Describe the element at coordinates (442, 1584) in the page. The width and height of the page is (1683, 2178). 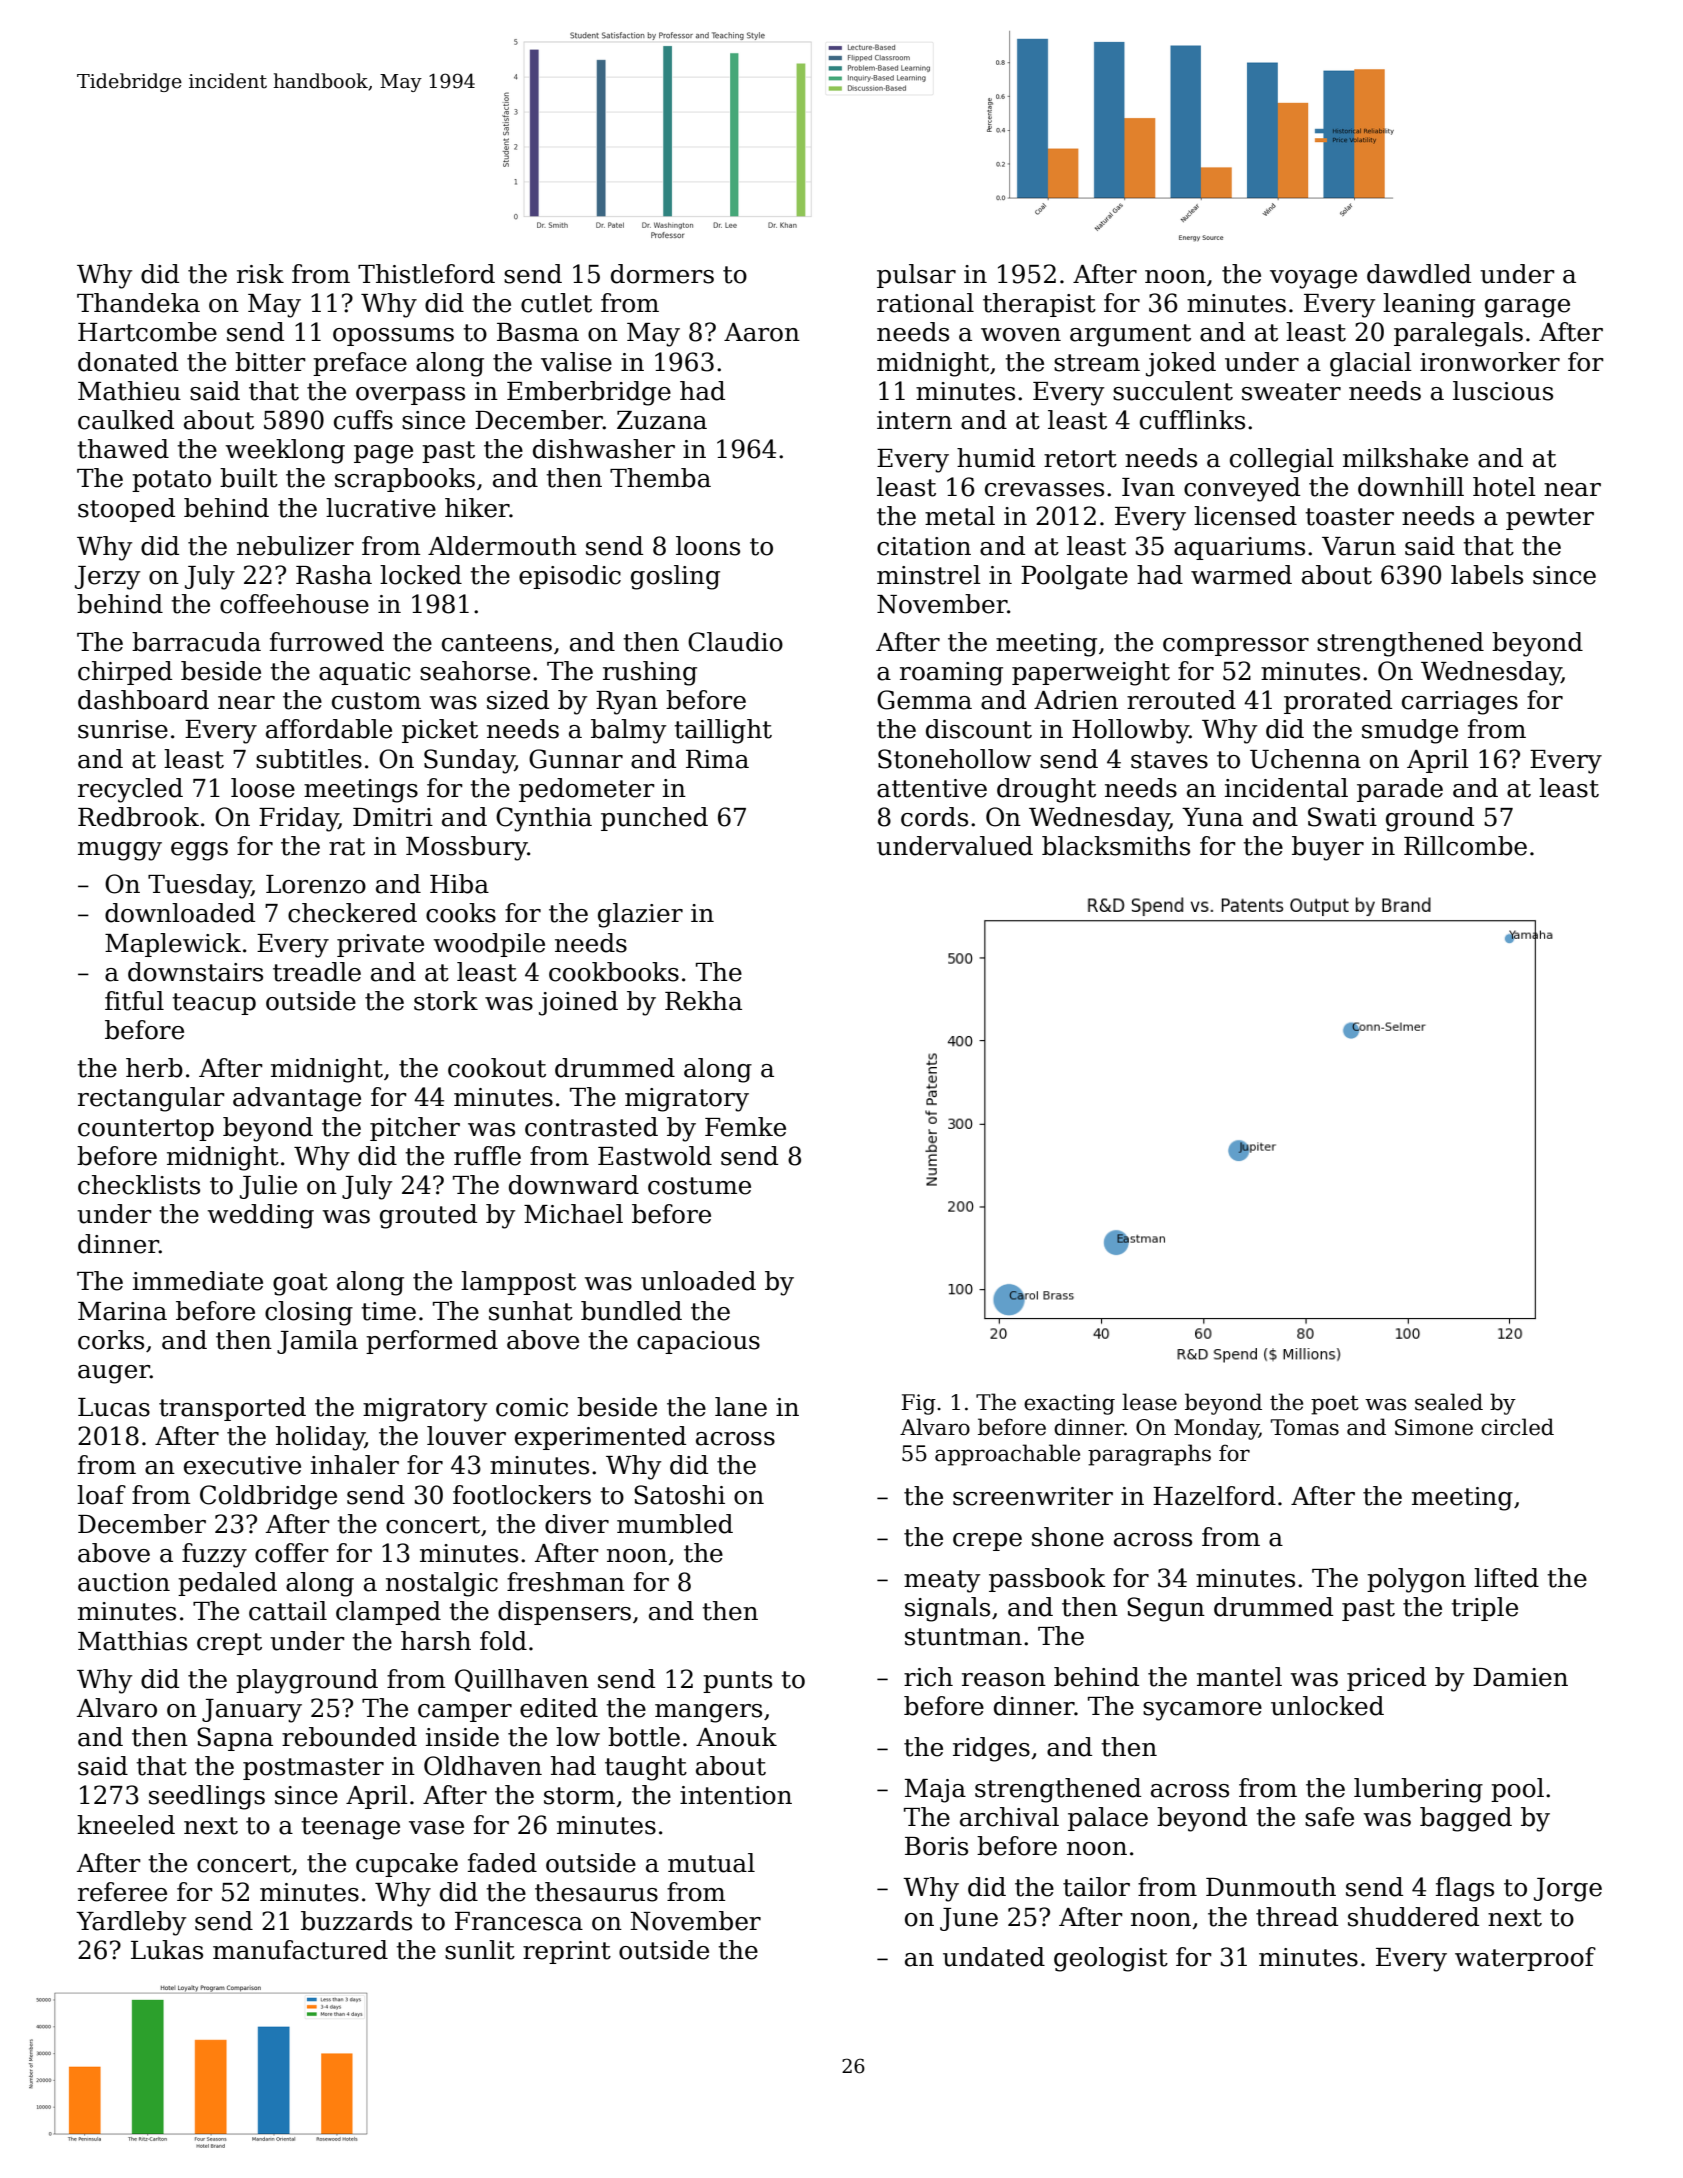
I see `nostalgic` at that location.
